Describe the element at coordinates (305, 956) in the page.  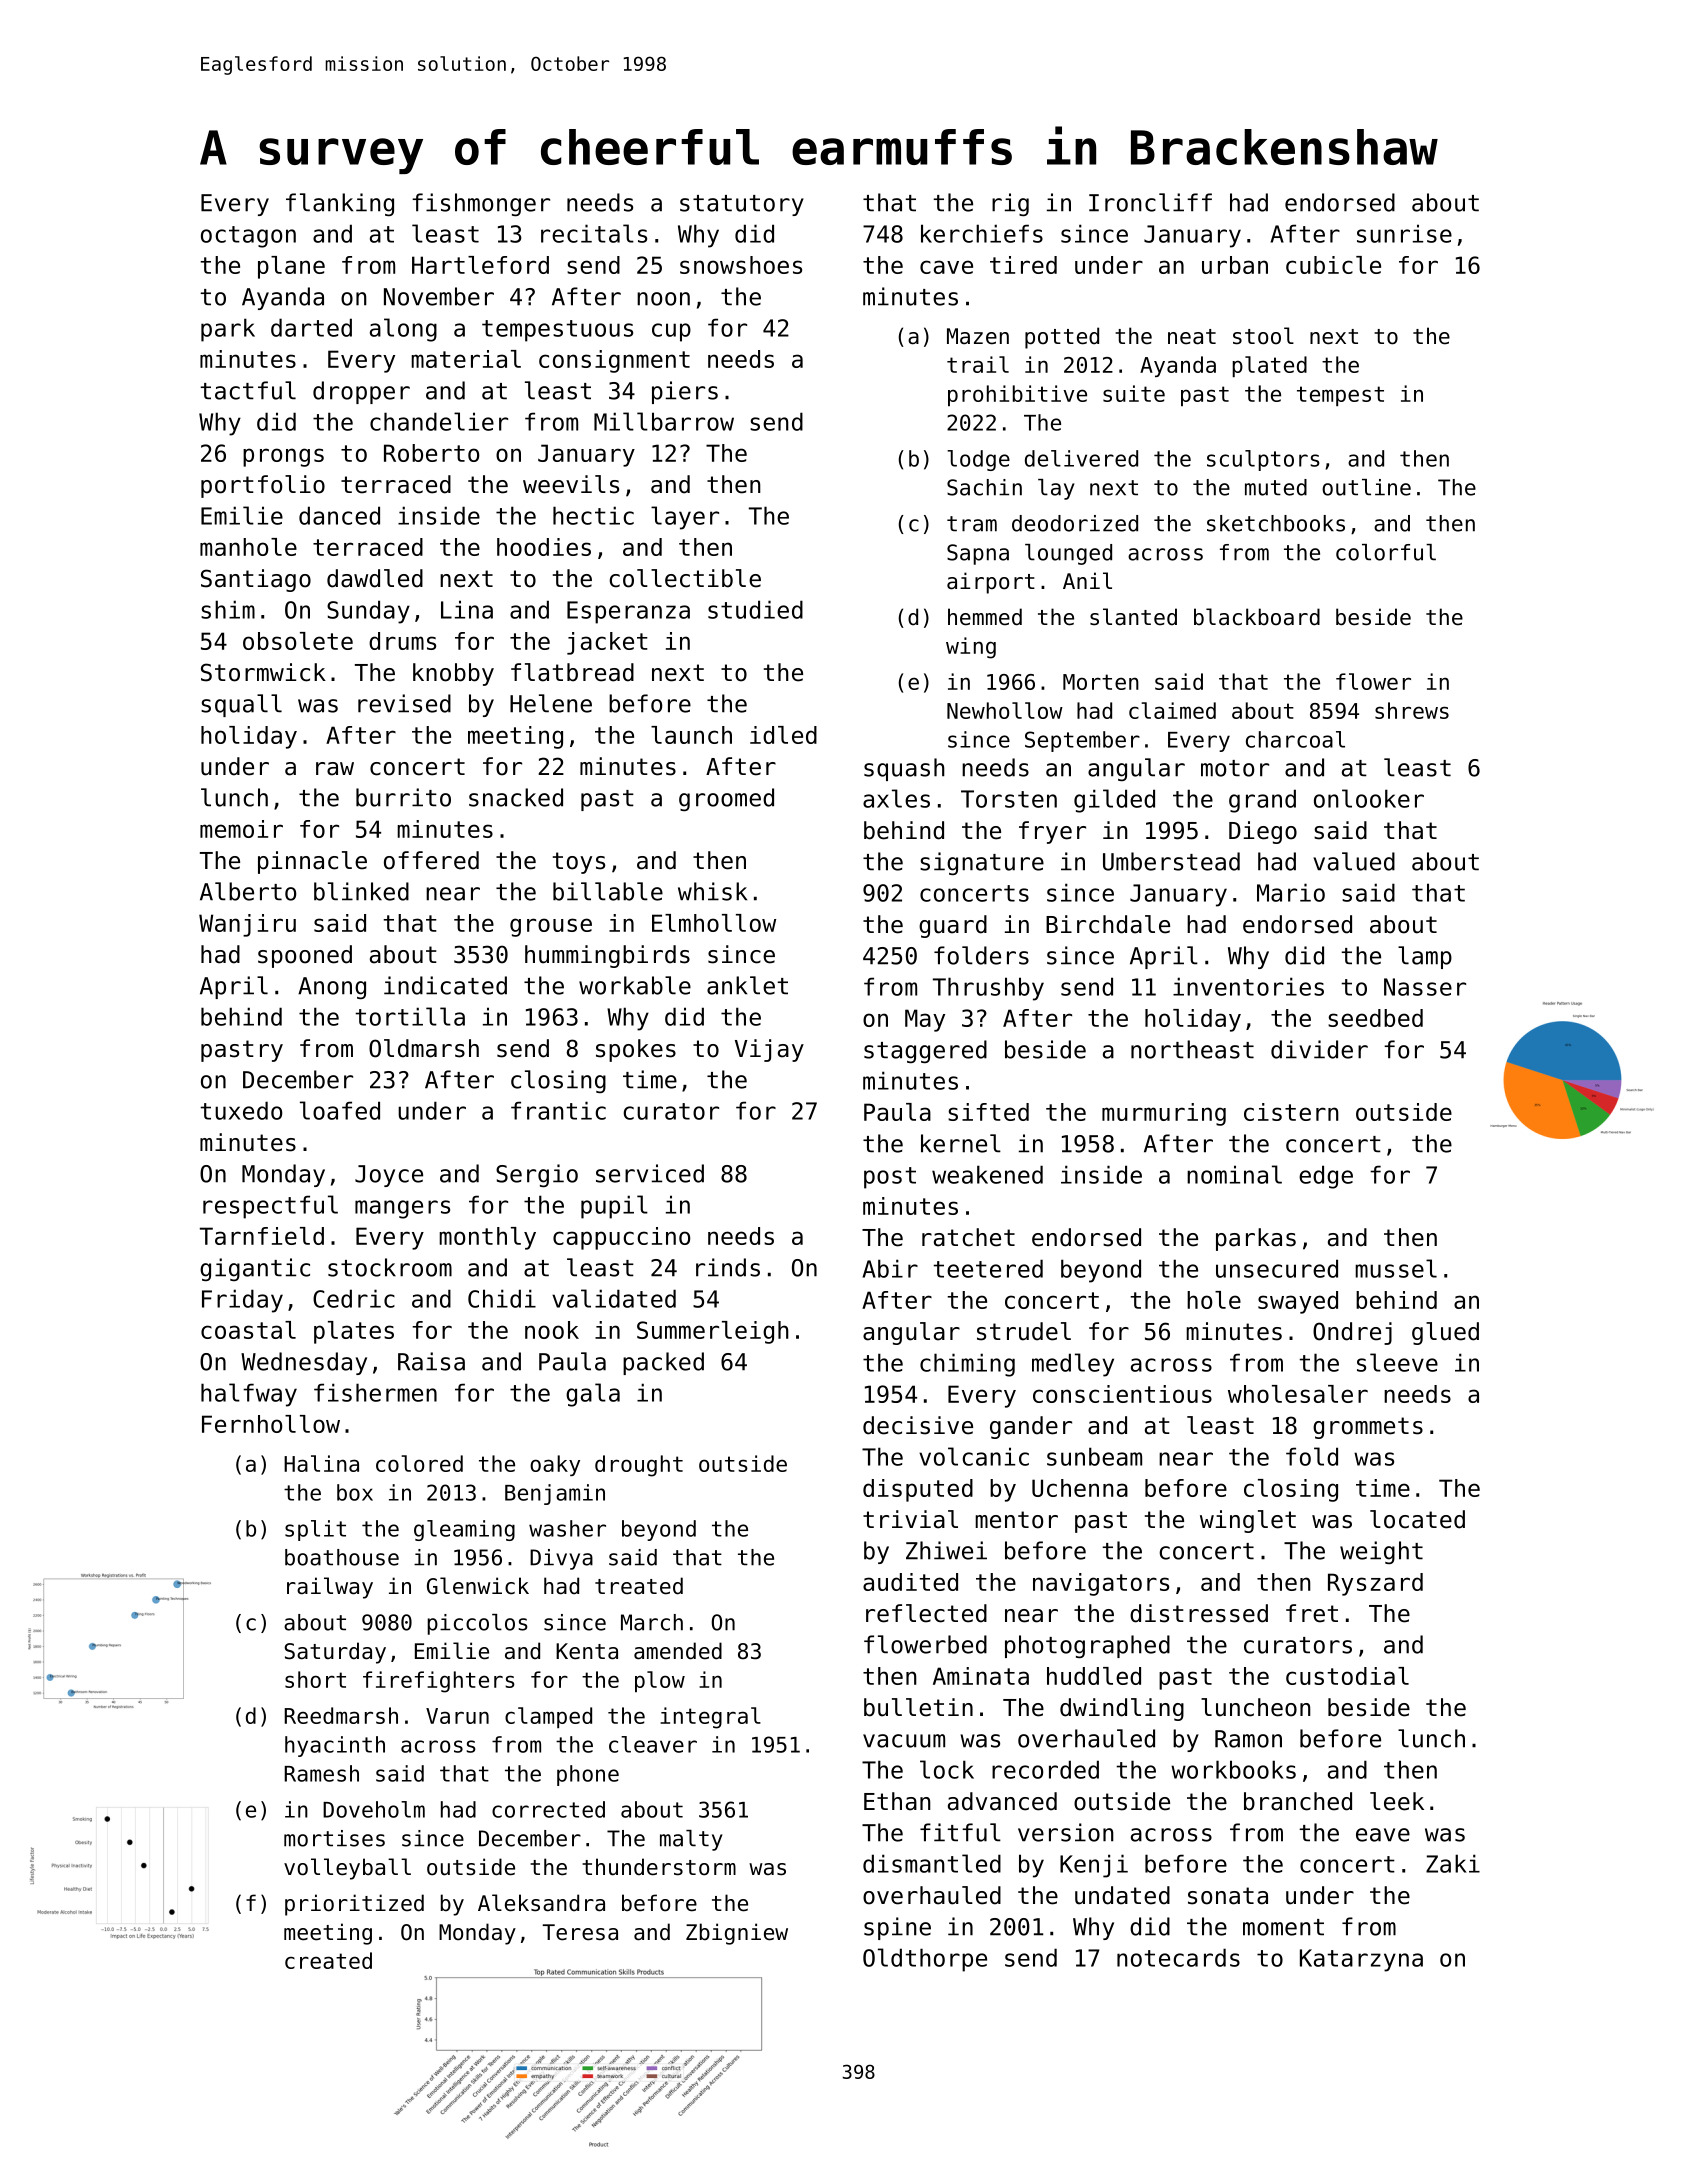
I see `spooned` at that location.
